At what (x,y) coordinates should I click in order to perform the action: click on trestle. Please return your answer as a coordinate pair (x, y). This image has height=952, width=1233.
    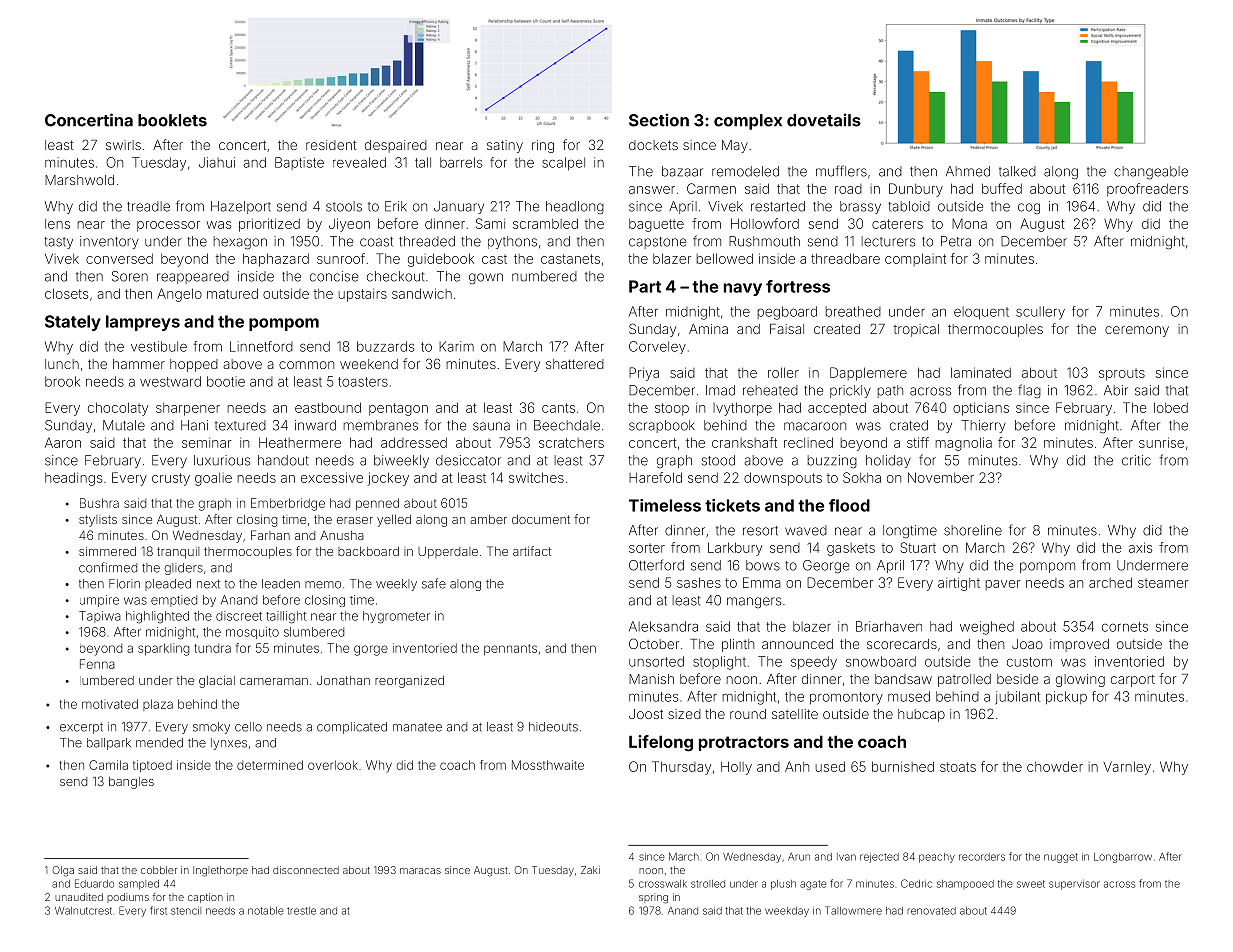
    Looking at the image, I should click on (301, 911).
